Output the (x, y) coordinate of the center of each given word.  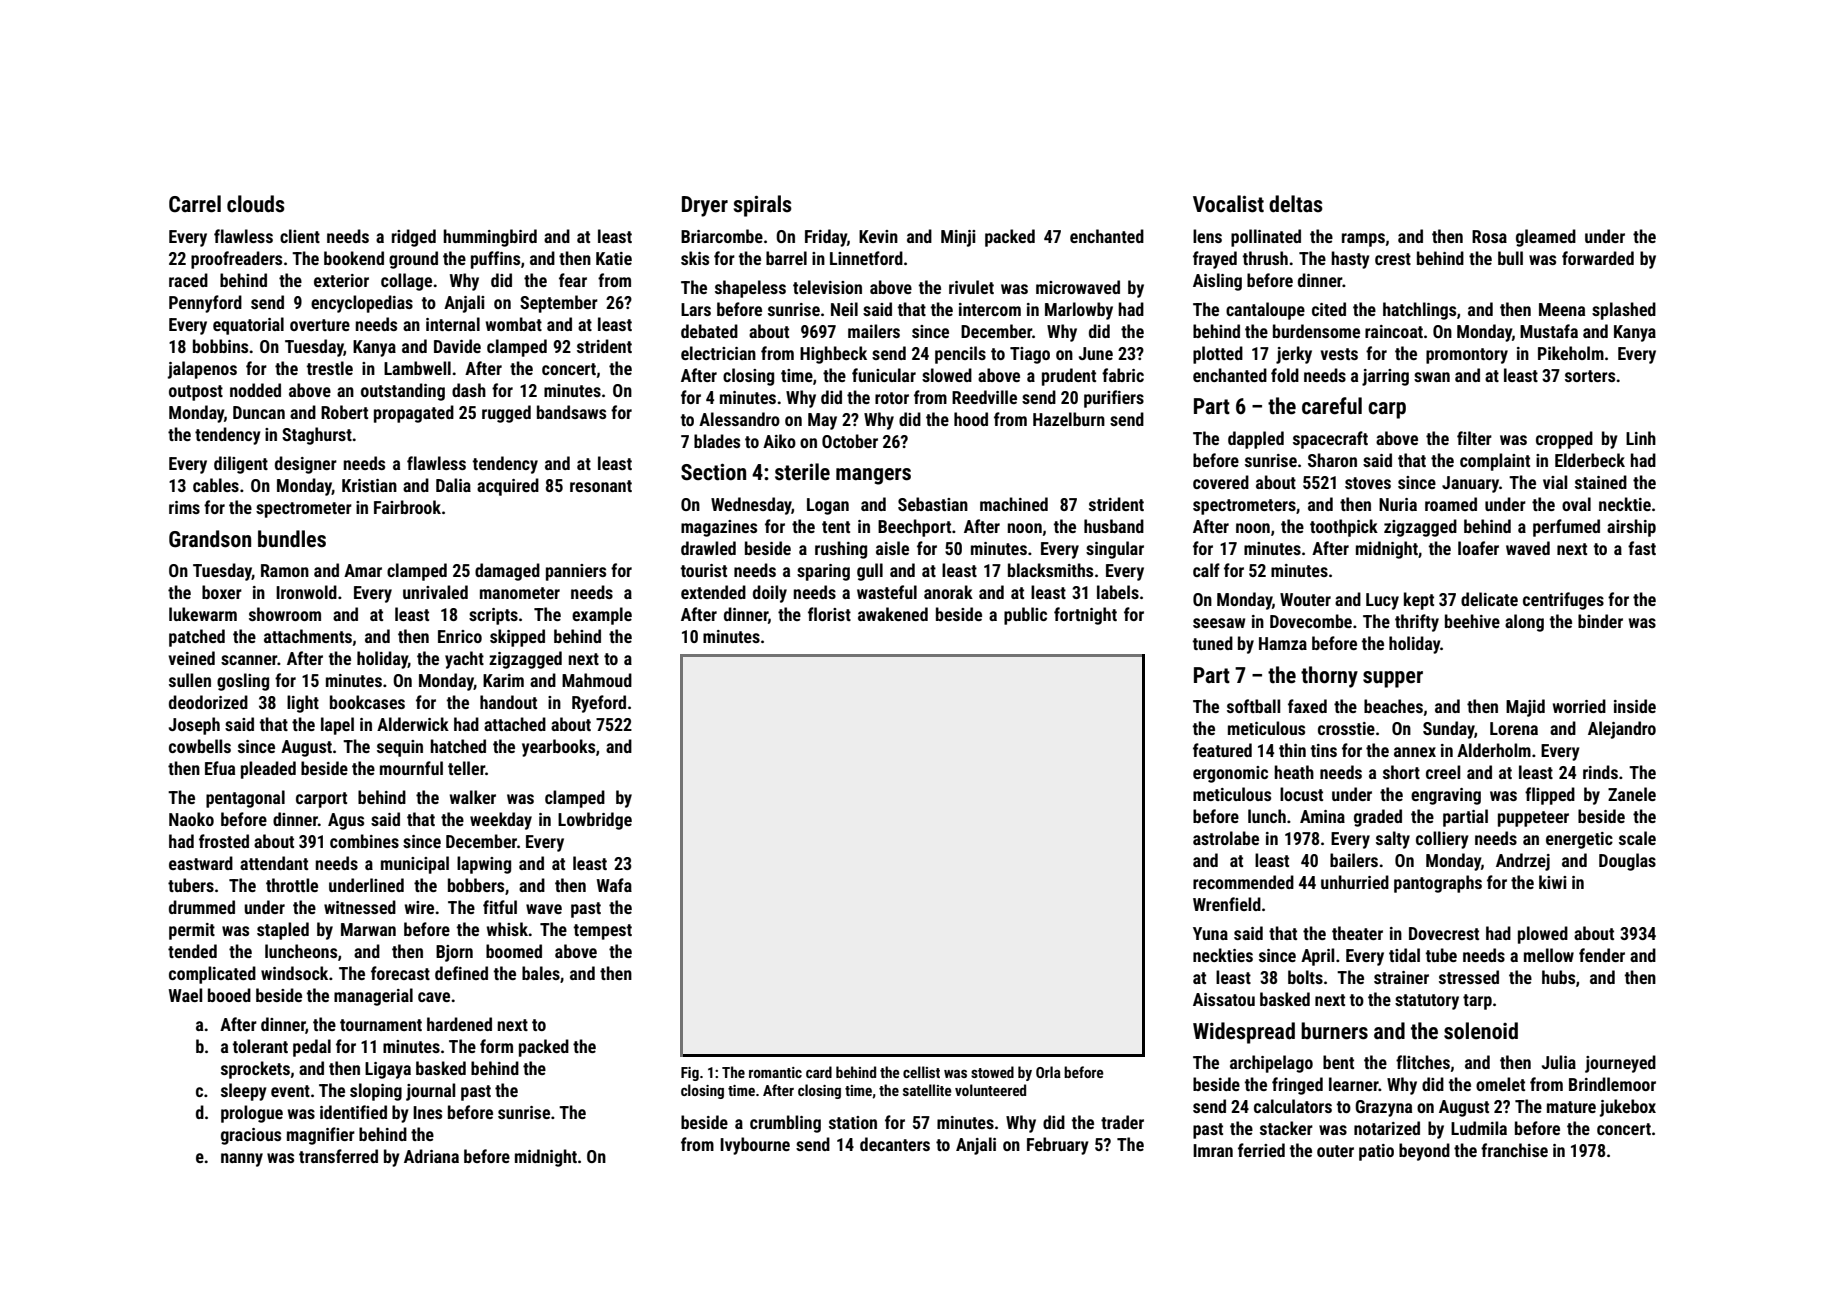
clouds (256, 204)
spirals (762, 206)
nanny (242, 1160)
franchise (1514, 1150)
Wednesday (751, 506)
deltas (1296, 204)
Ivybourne (755, 1146)
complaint (1495, 462)
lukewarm (203, 614)
